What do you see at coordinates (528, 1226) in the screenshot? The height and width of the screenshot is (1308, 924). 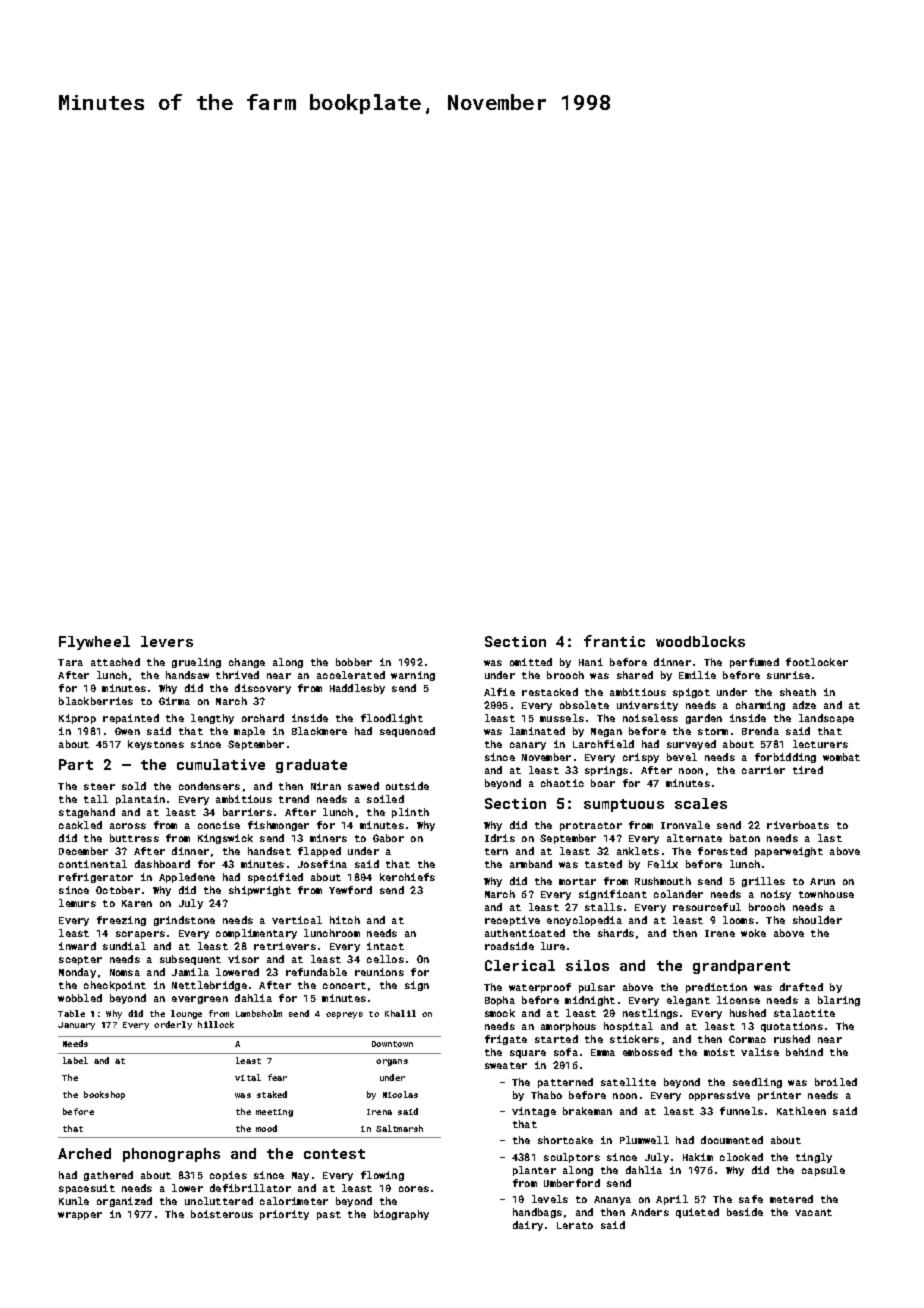 I see `dairy` at bounding box center [528, 1226].
